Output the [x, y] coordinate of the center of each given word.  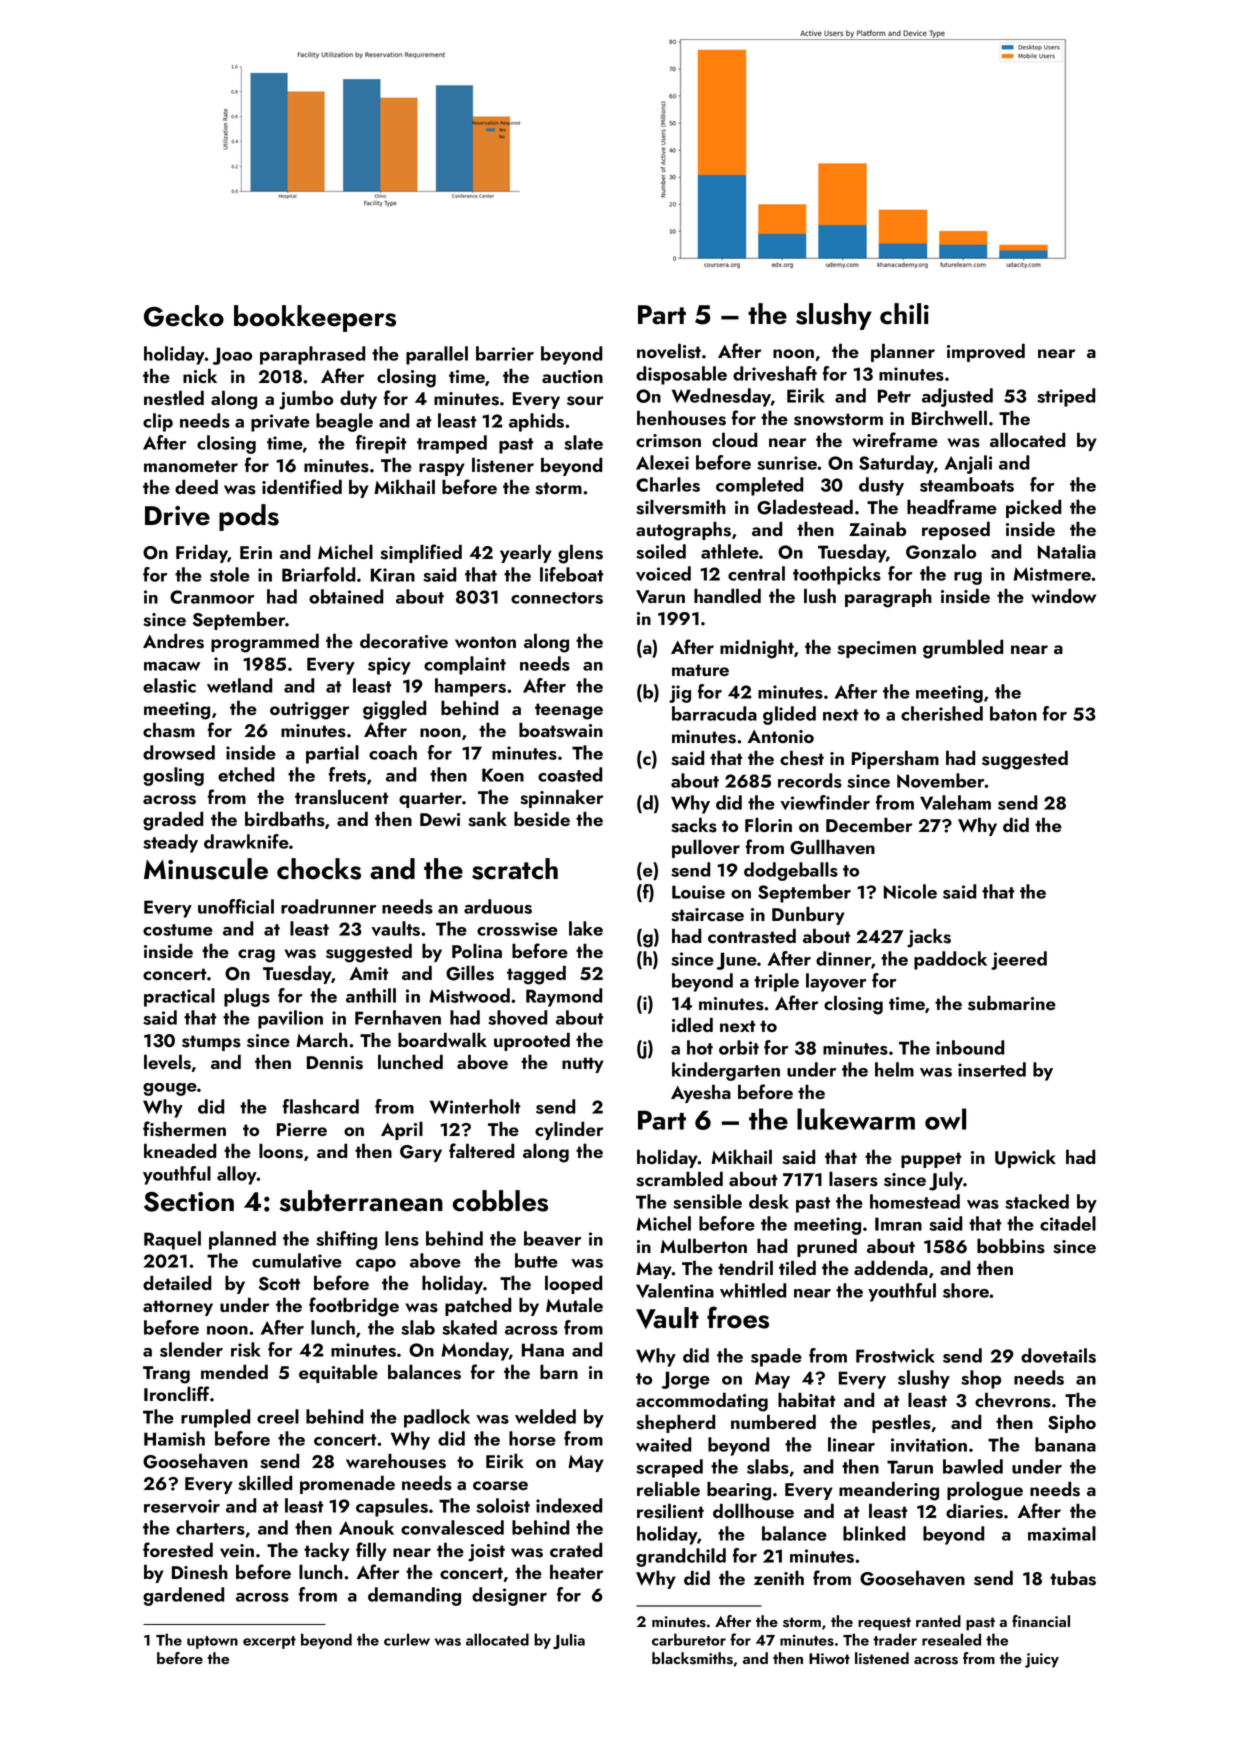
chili [904, 314]
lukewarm [856, 1119]
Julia [569, 1641]
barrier [505, 353]
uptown [212, 1642]
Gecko [184, 316]
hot [700, 1047]
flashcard [321, 1106]
